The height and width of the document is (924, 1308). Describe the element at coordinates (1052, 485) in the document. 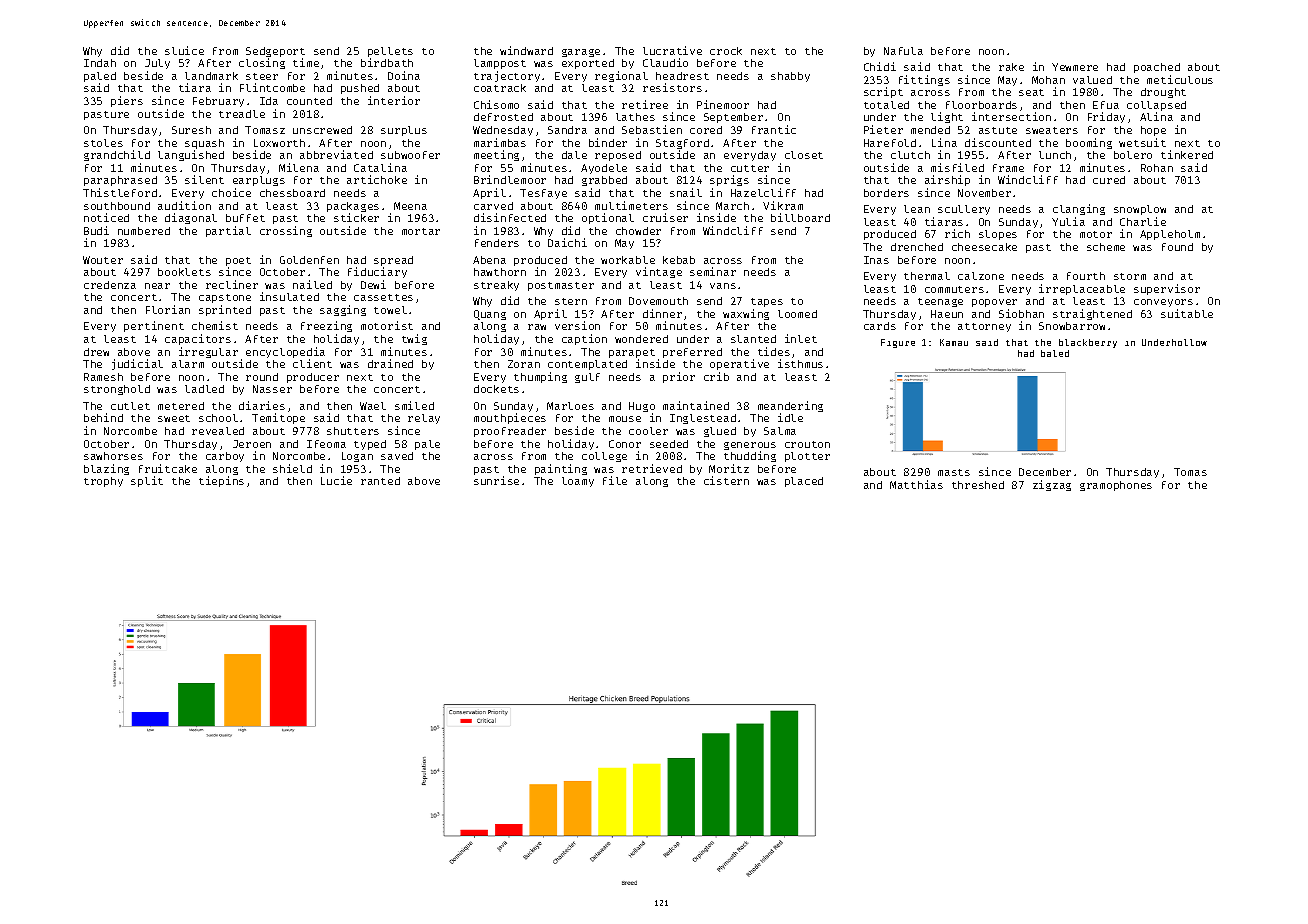

I see `zigzag` at that location.
